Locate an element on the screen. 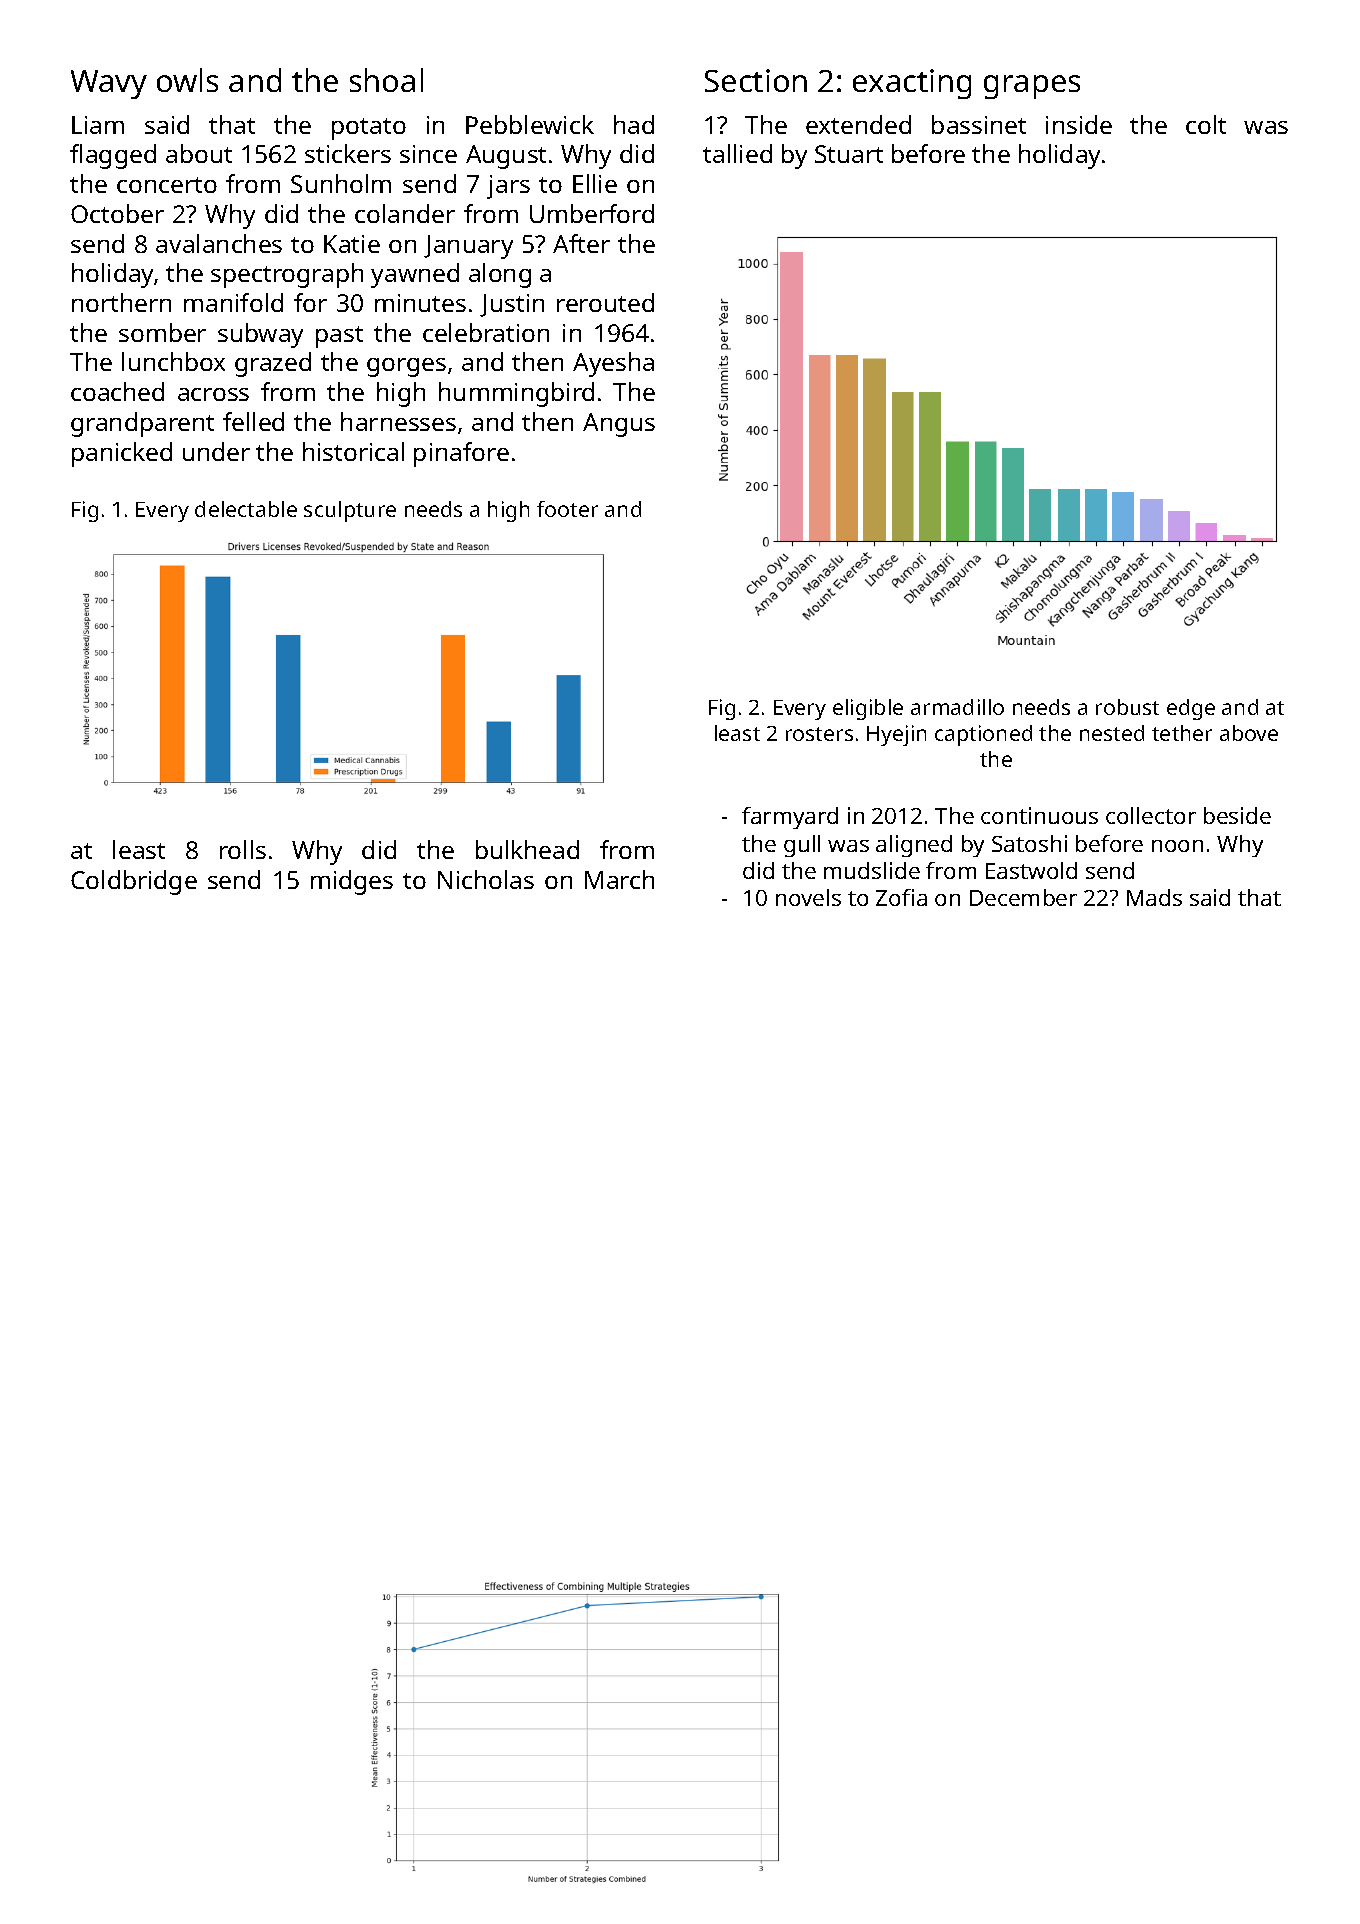 The width and height of the screenshot is (1360, 1924). hummingbird is located at coordinates (516, 394).
